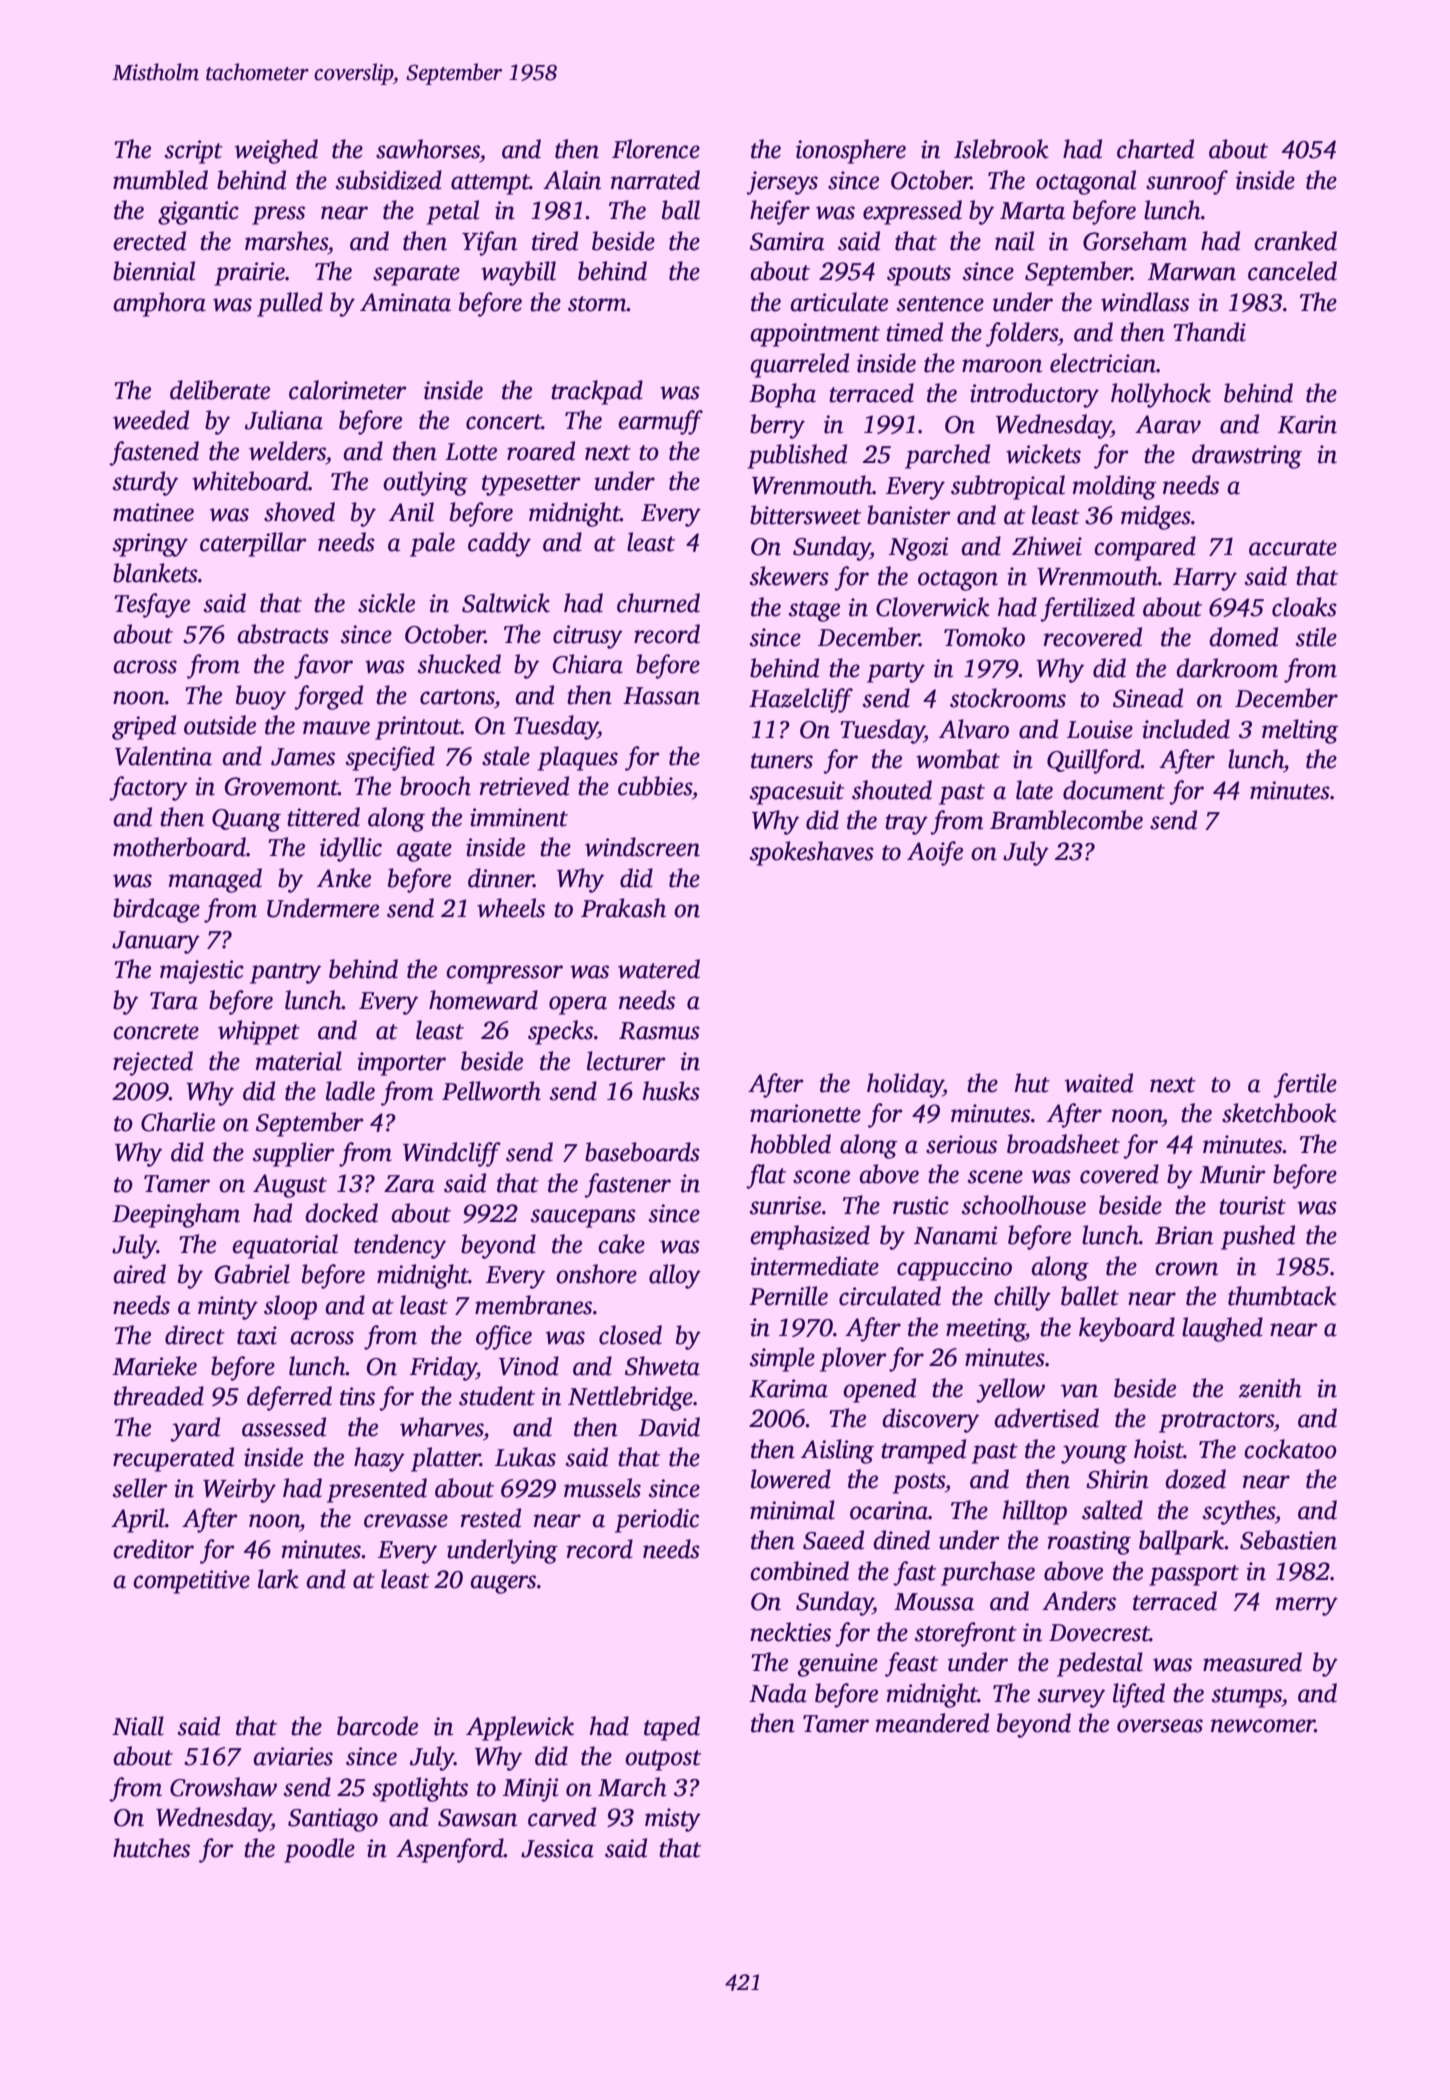 The height and width of the document is (2100, 1450). What do you see at coordinates (1263, 1726) in the document?
I see `newcomer` at bounding box center [1263, 1726].
